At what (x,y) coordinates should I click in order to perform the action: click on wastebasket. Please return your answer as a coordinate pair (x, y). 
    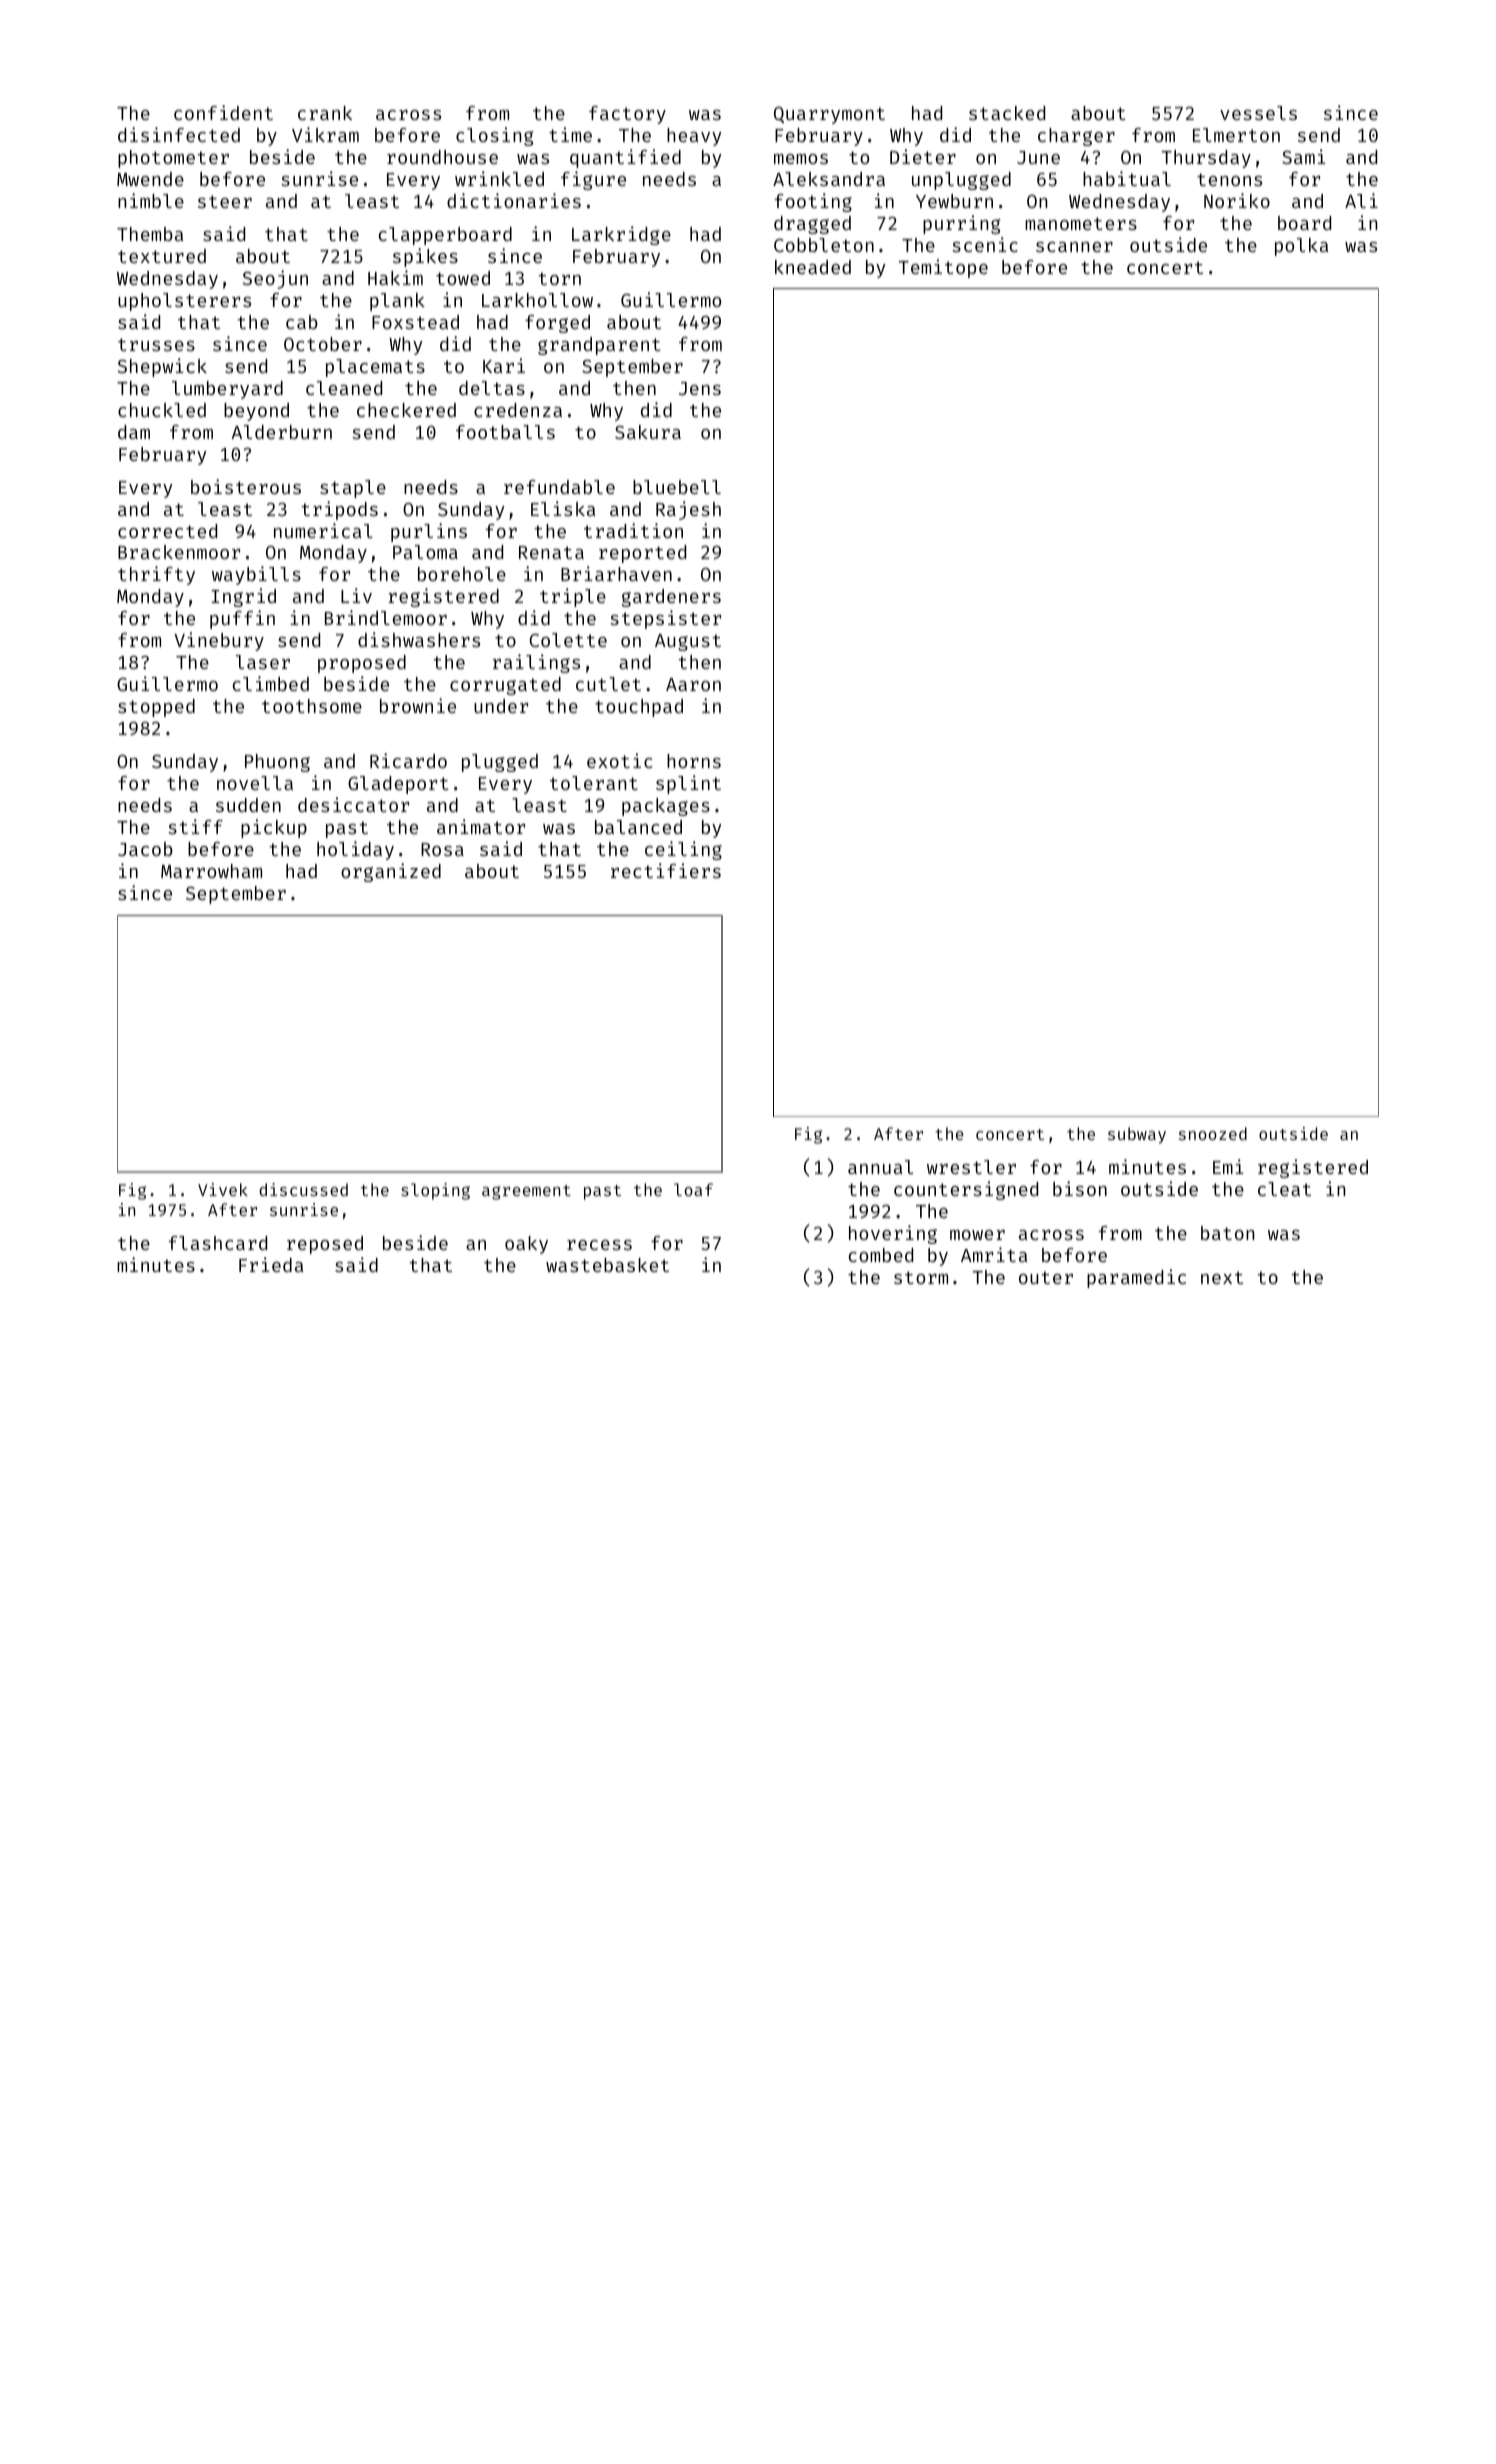
    Looking at the image, I should click on (607, 1265).
